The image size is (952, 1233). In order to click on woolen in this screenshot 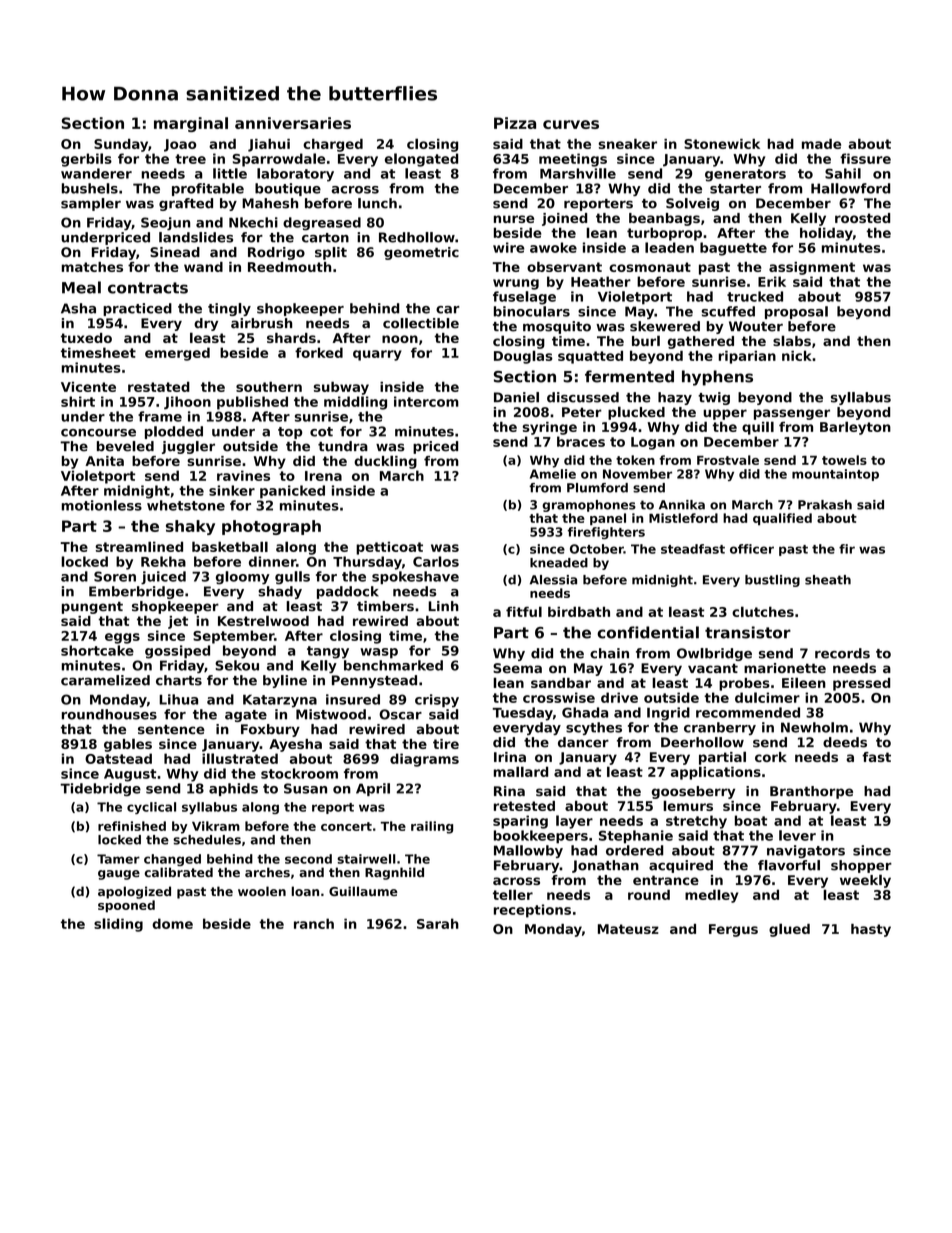, I will do `click(262, 891)`.
